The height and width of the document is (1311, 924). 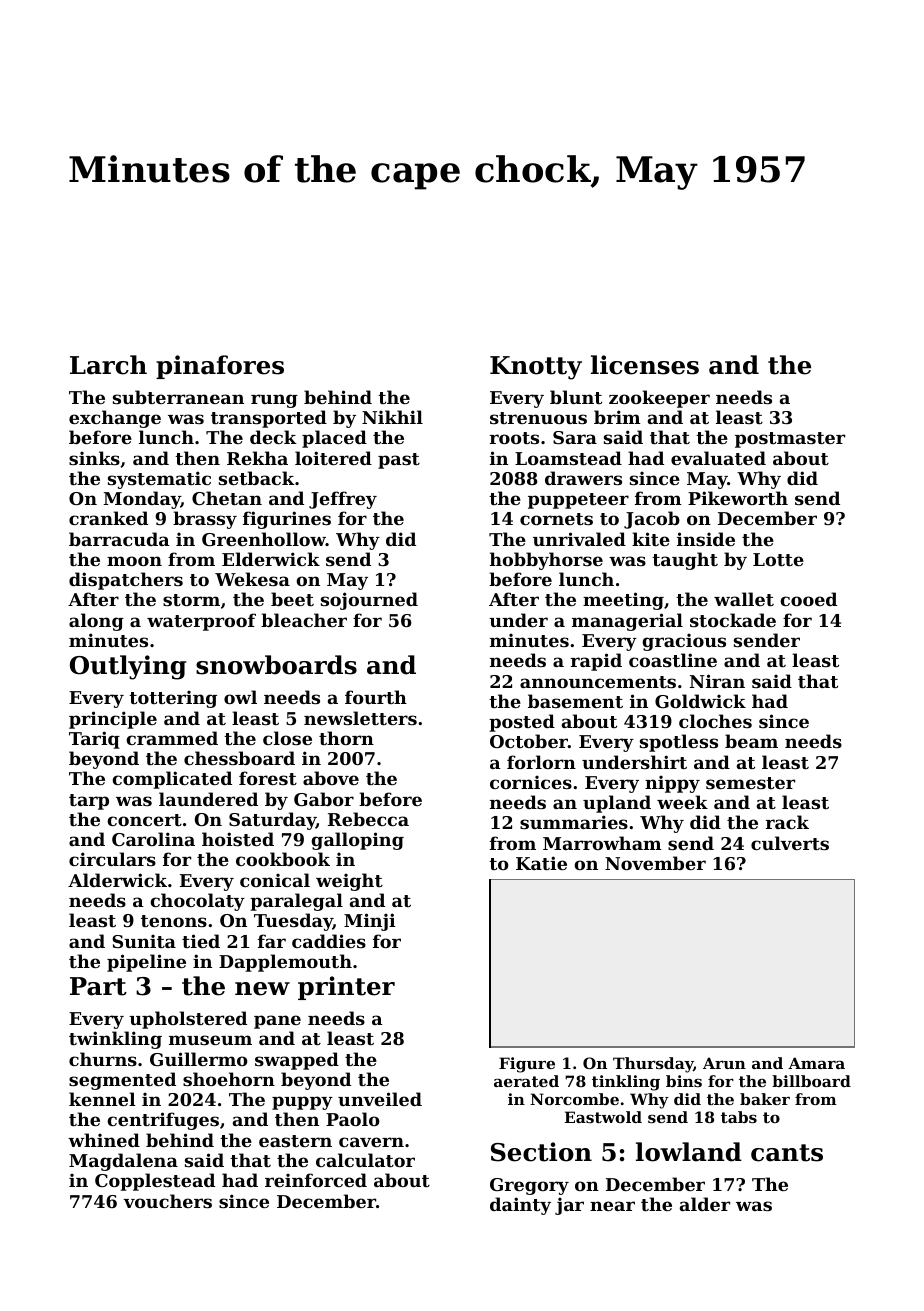 I want to click on Thursday, so click(x=653, y=1065).
